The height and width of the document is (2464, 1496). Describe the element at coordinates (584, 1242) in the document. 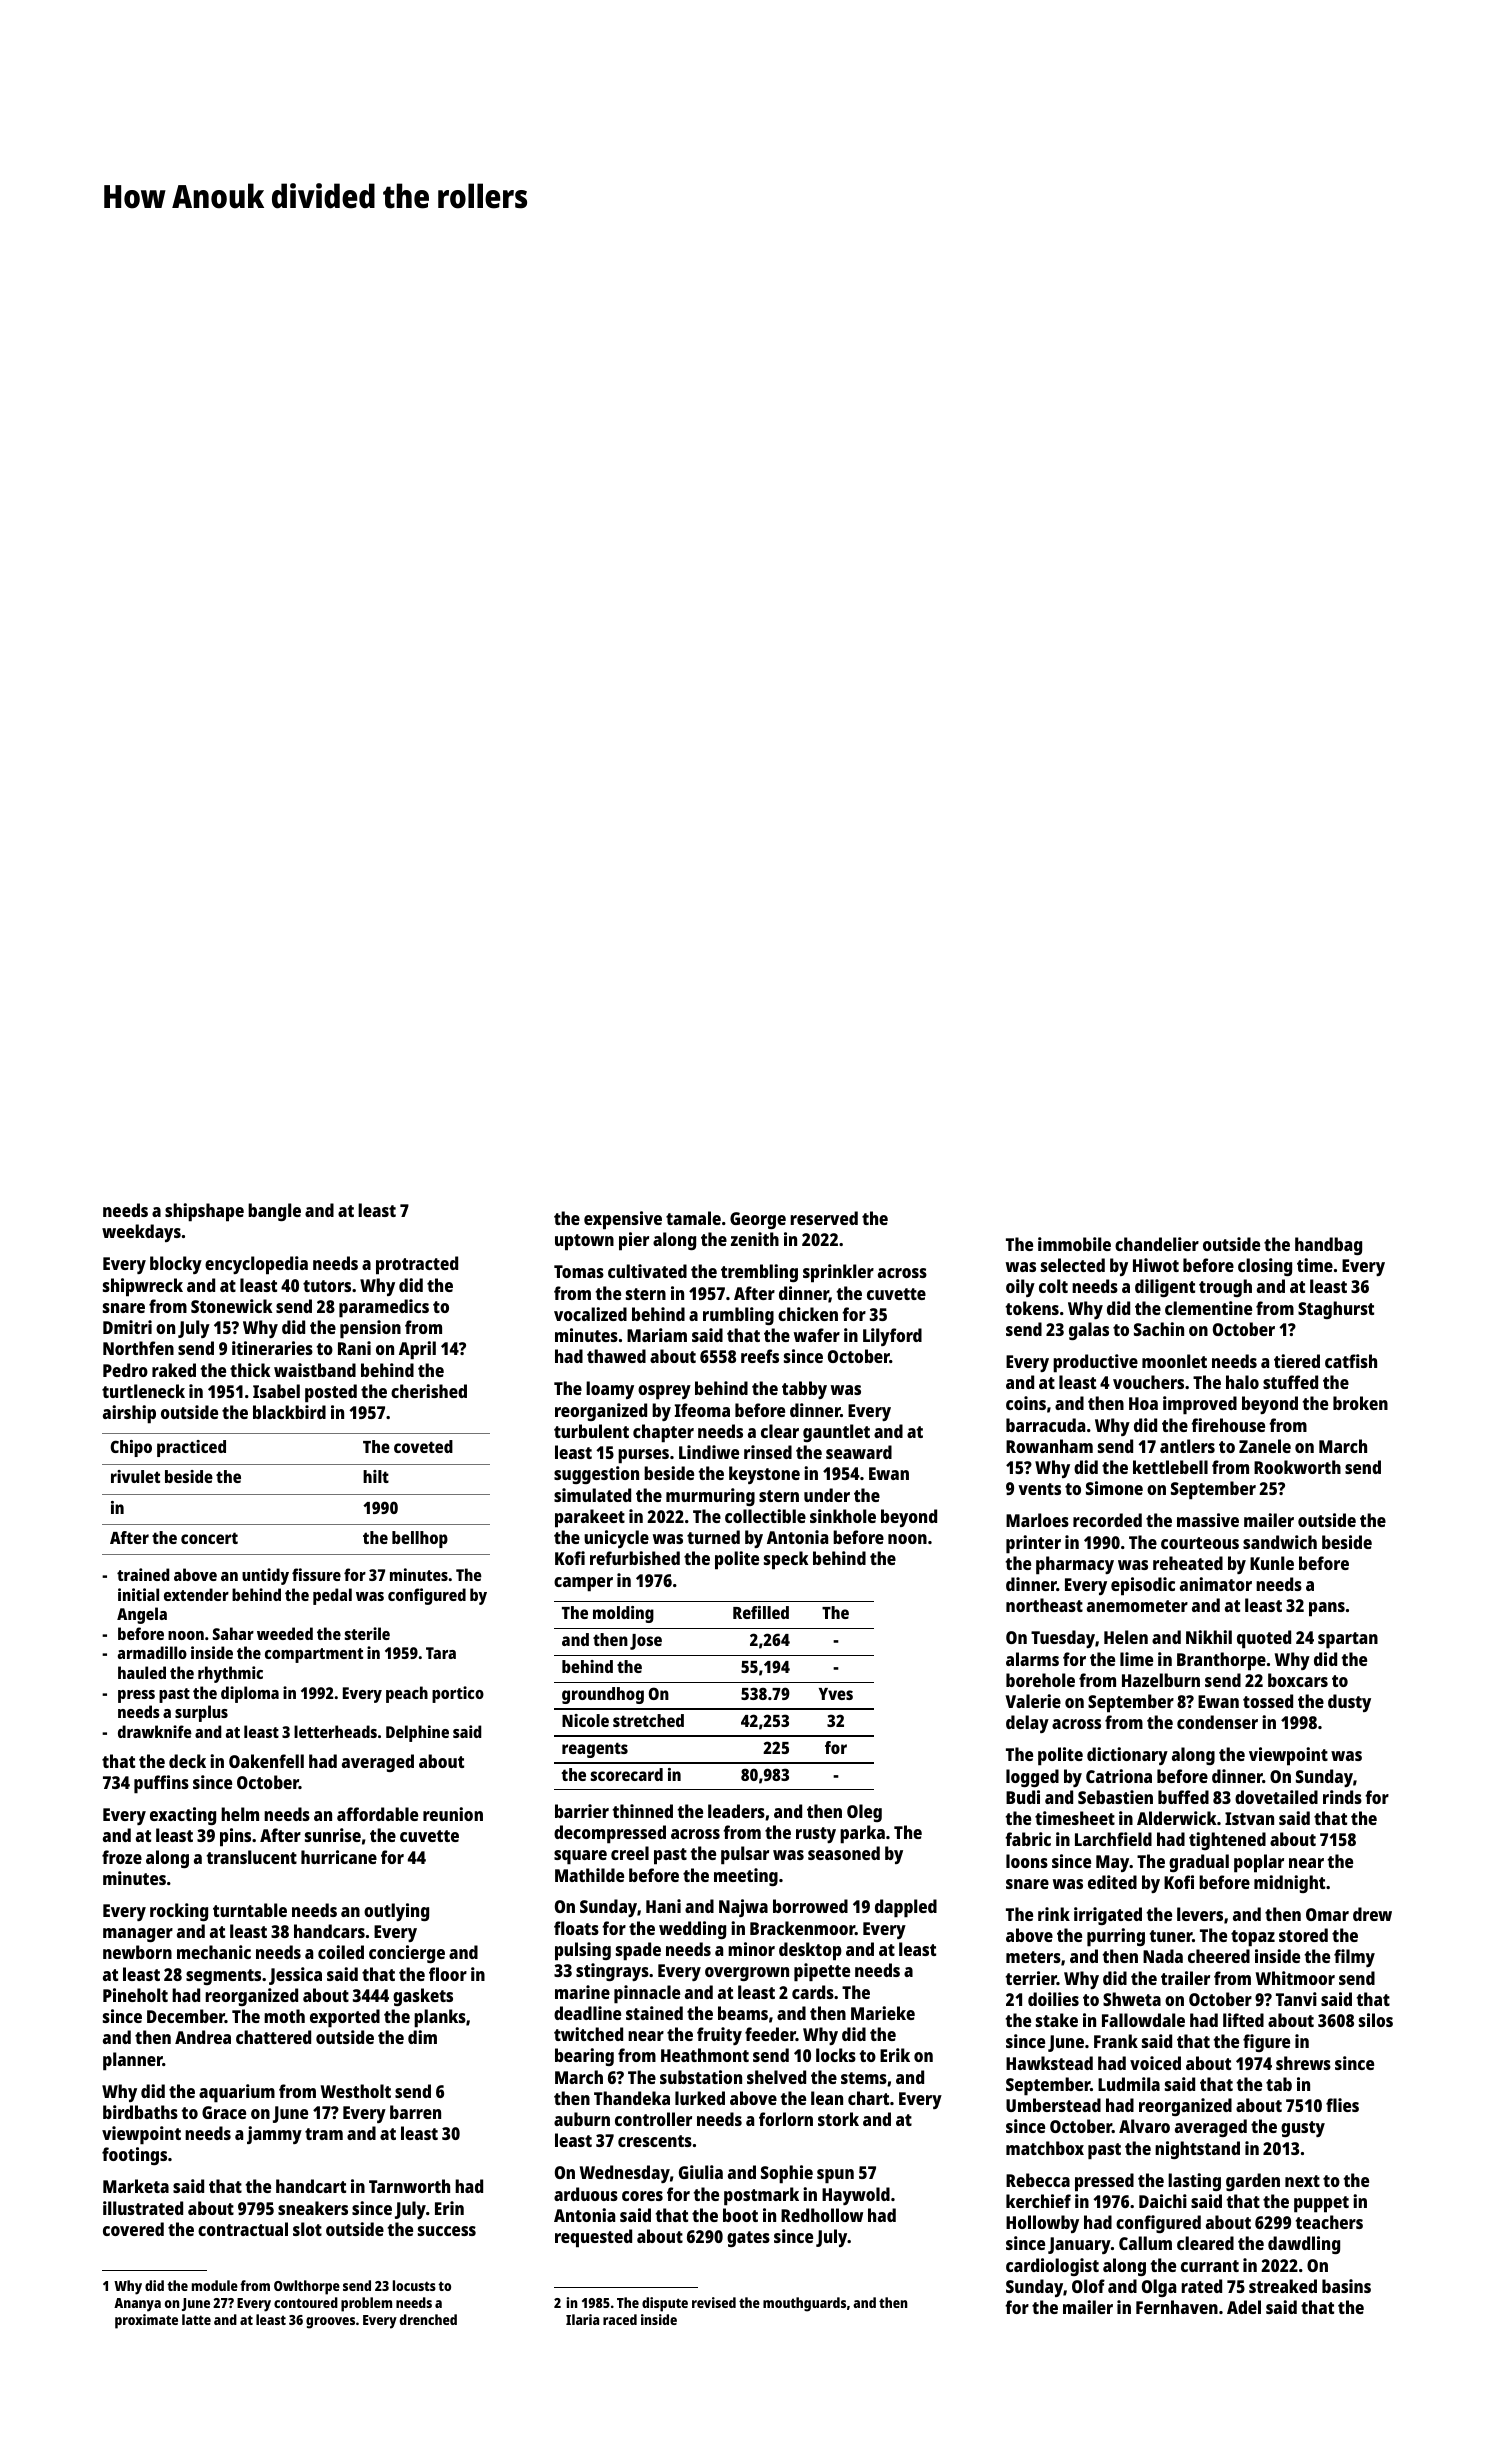

I see `uptown` at that location.
